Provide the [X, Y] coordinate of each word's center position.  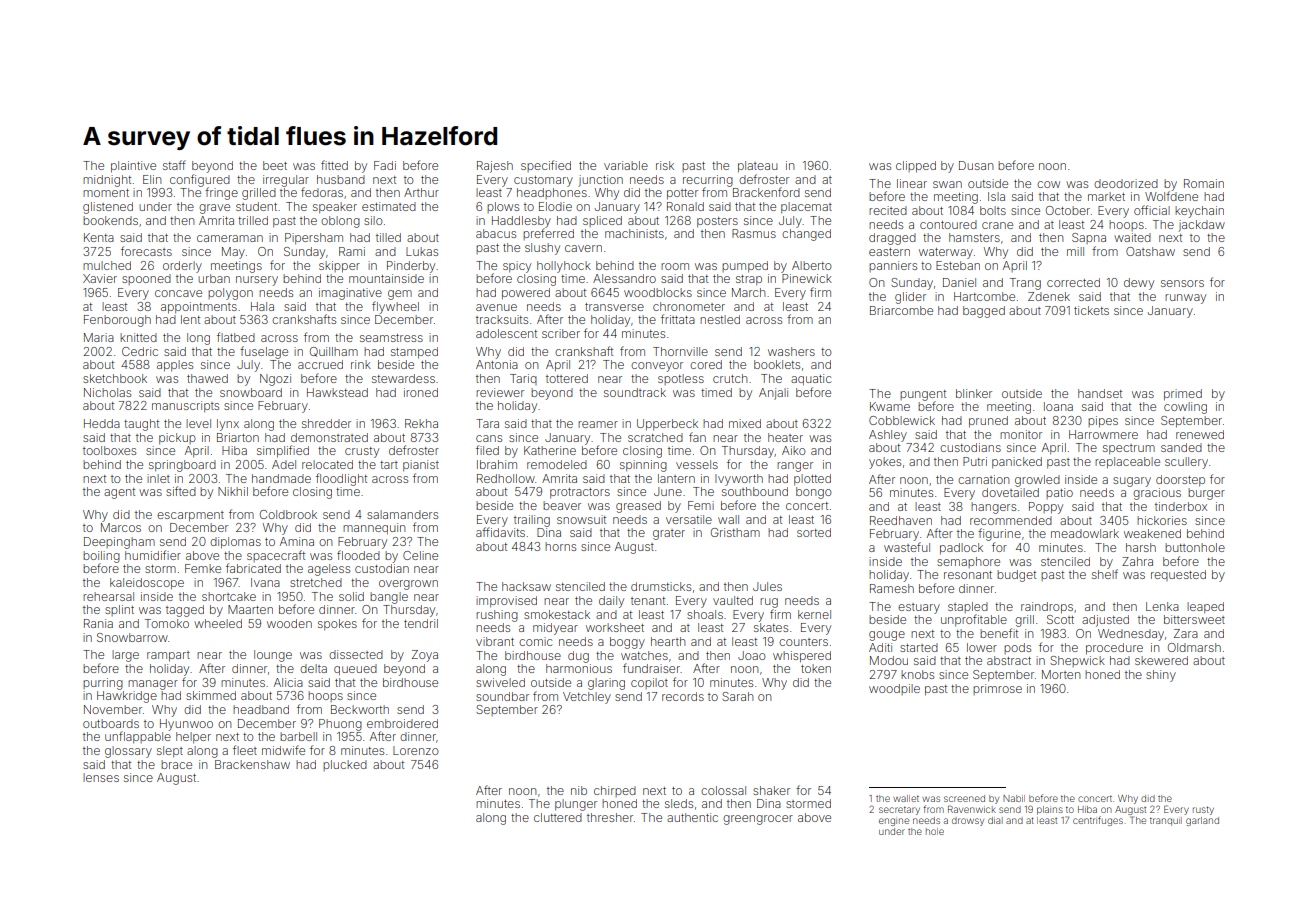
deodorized [1126, 183]
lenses [101, 777]
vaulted [733, 600]
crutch [730, 378]
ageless [329, 570]
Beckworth [360, 709]
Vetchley [587, 698]
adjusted [1105, 621]
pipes [1103, 422]
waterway [946, 253]
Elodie [555, 206]
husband [341, 179]
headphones [552, 193]
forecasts [146, 251]
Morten [1061, 674]
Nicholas [107, 392]
